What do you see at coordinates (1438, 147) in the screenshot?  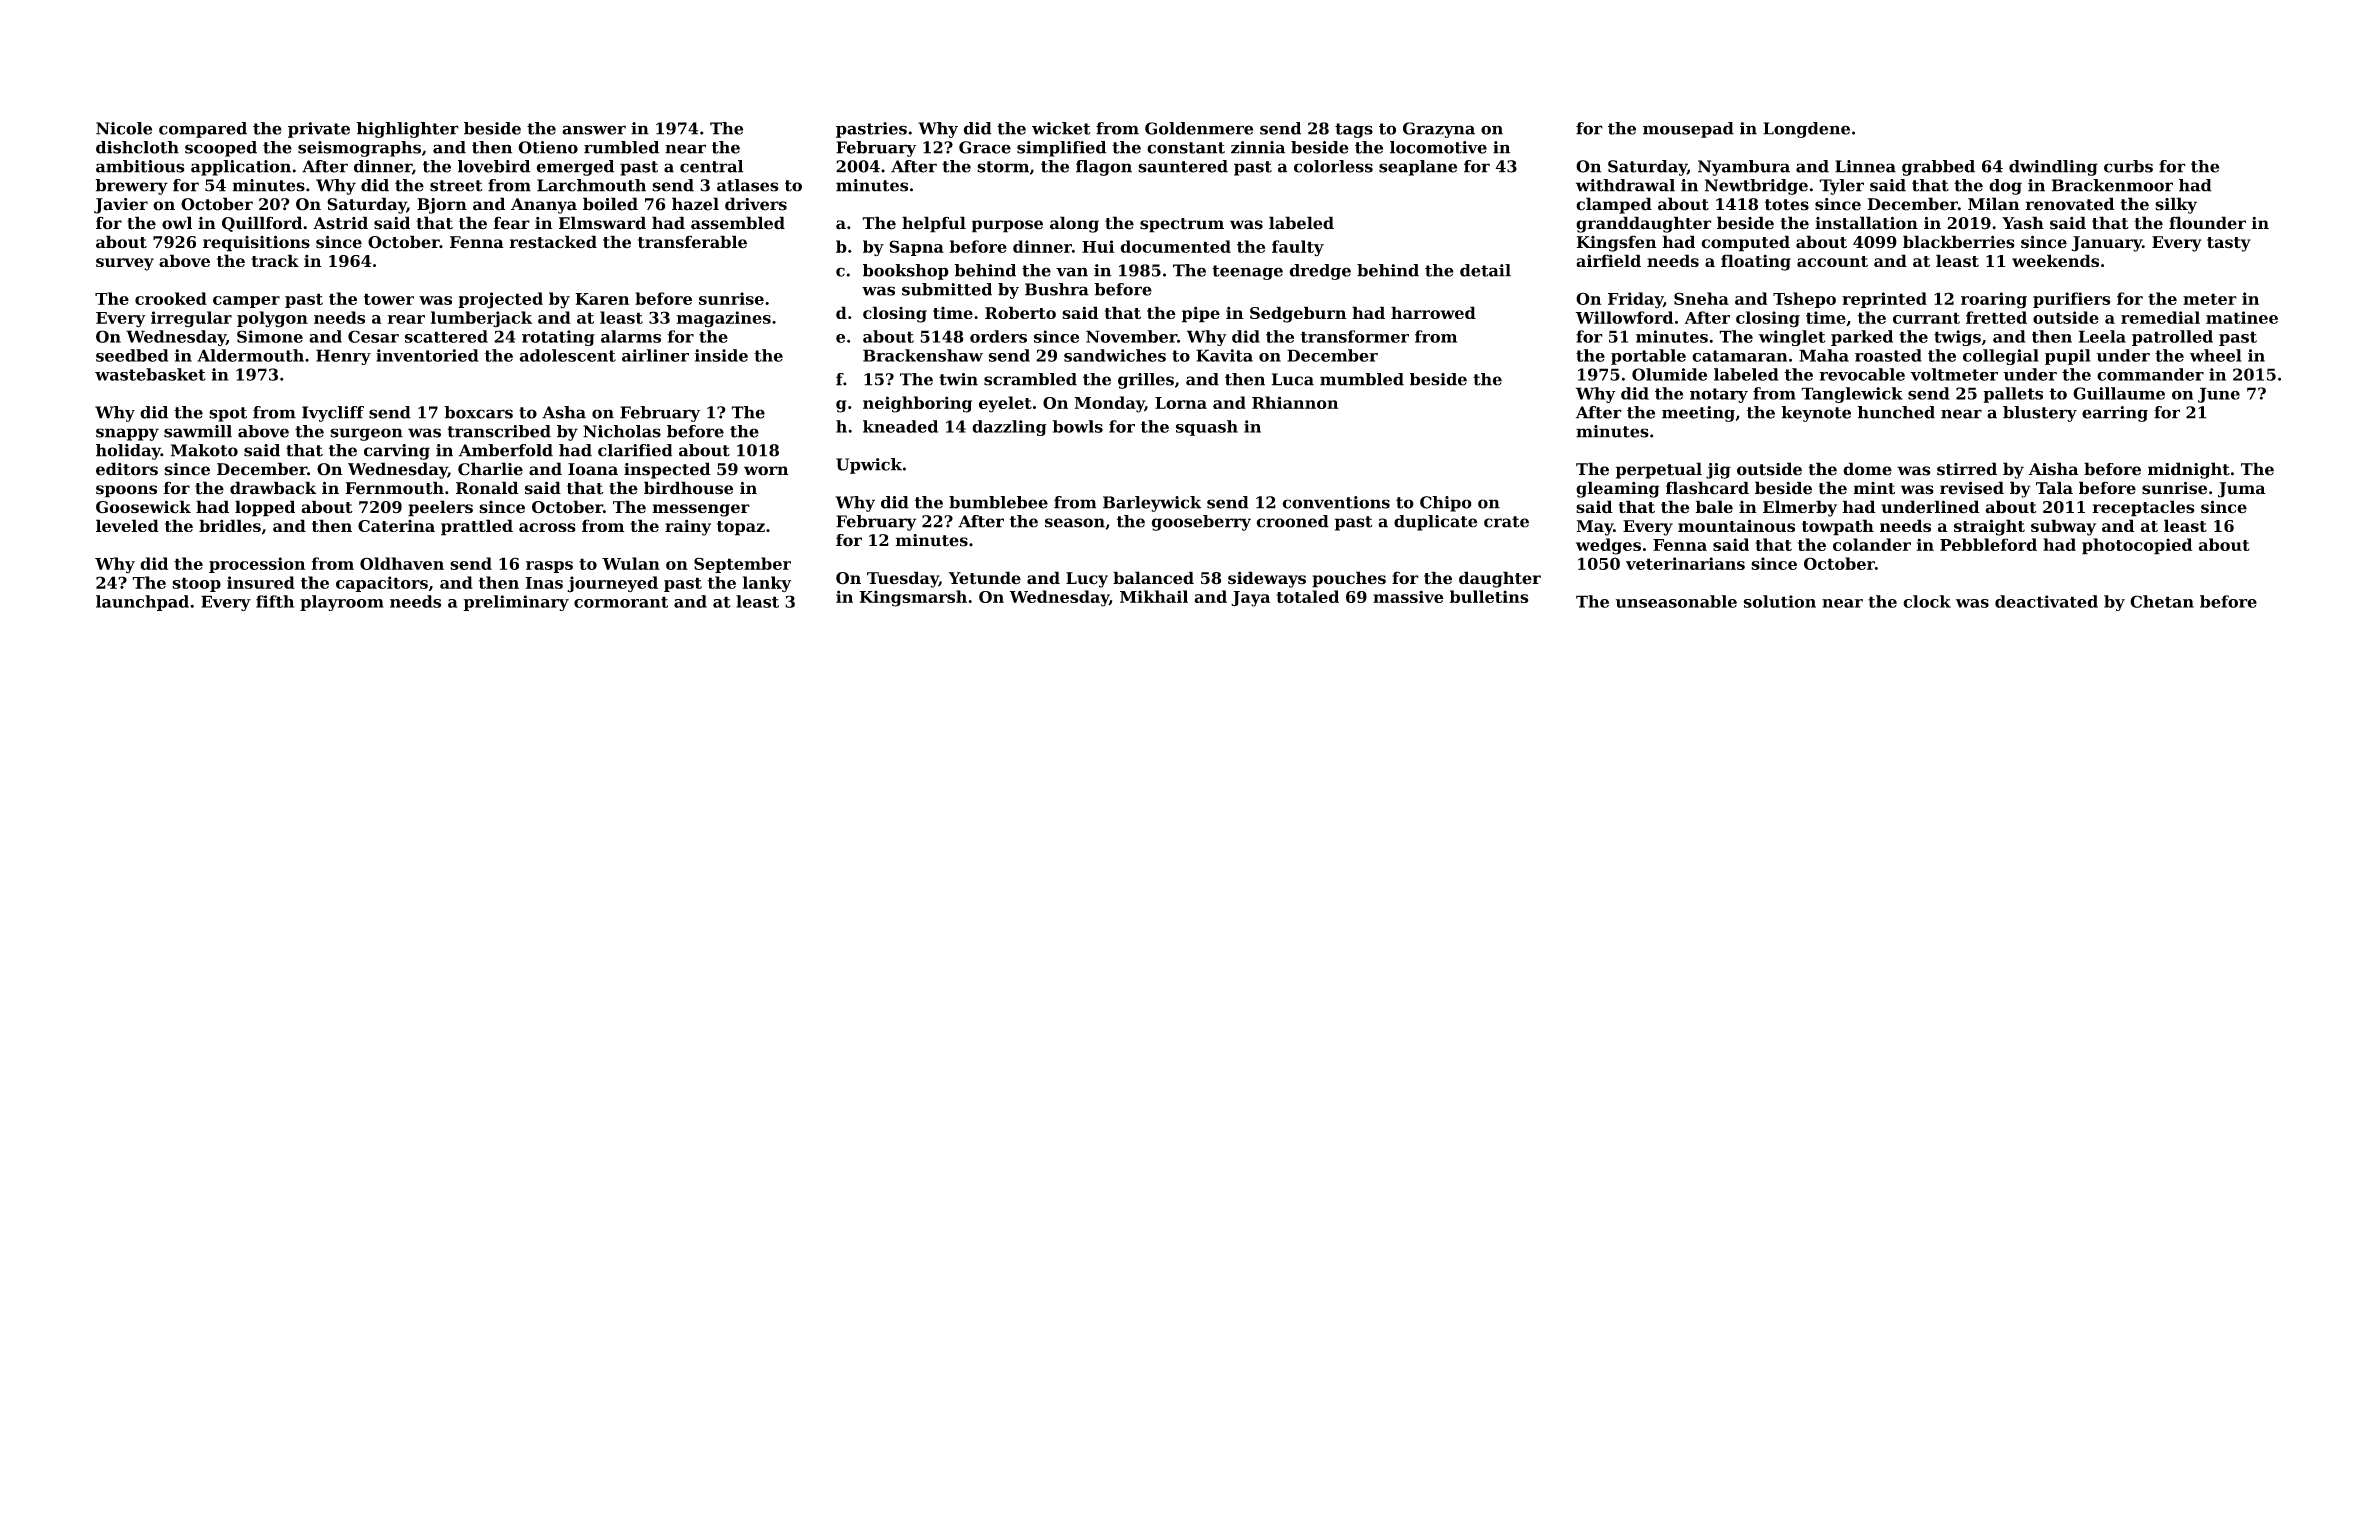 I see `locomotive` at bounding box center [1438, 147].
